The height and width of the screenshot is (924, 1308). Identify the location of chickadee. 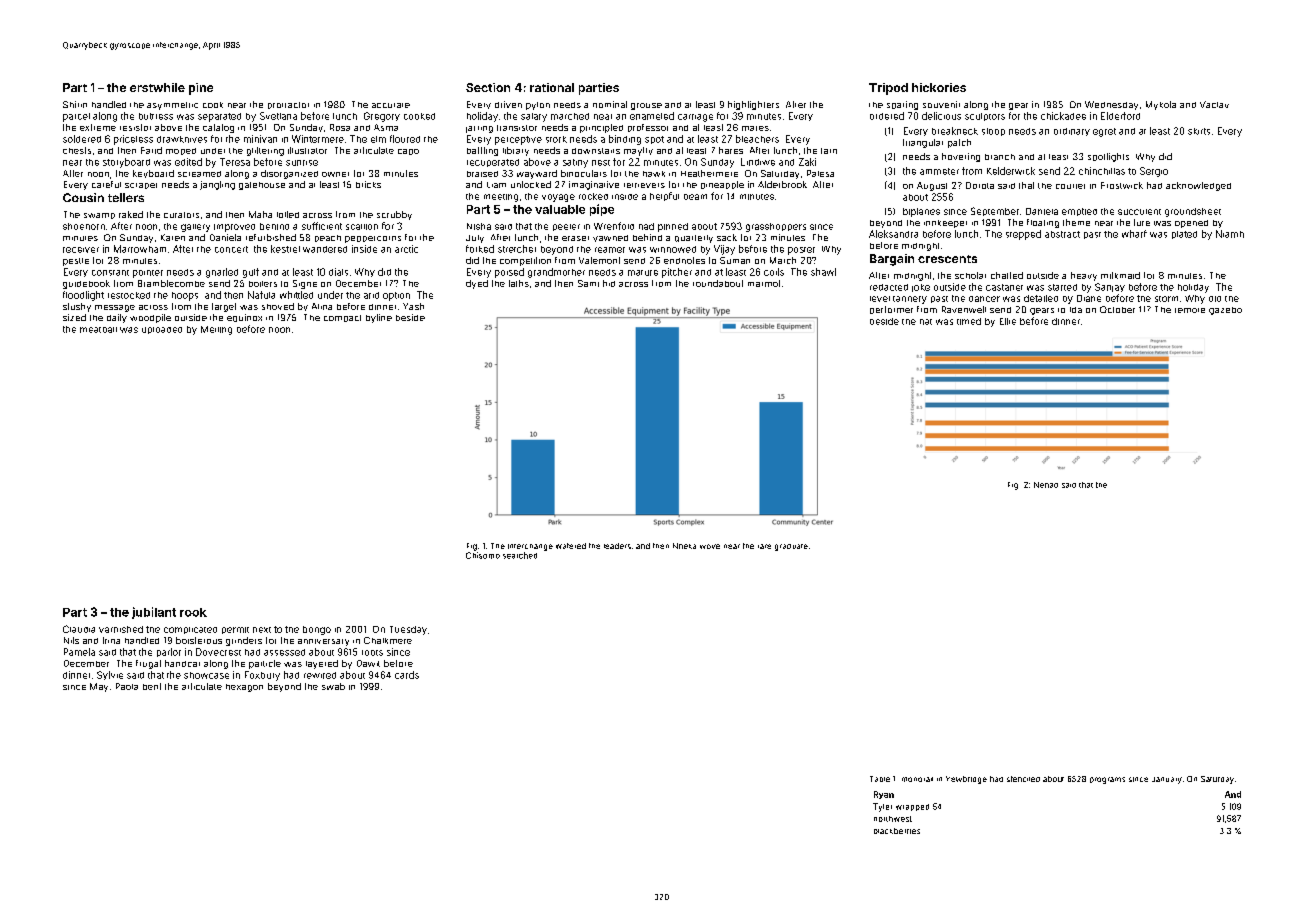
(1063, 116).
